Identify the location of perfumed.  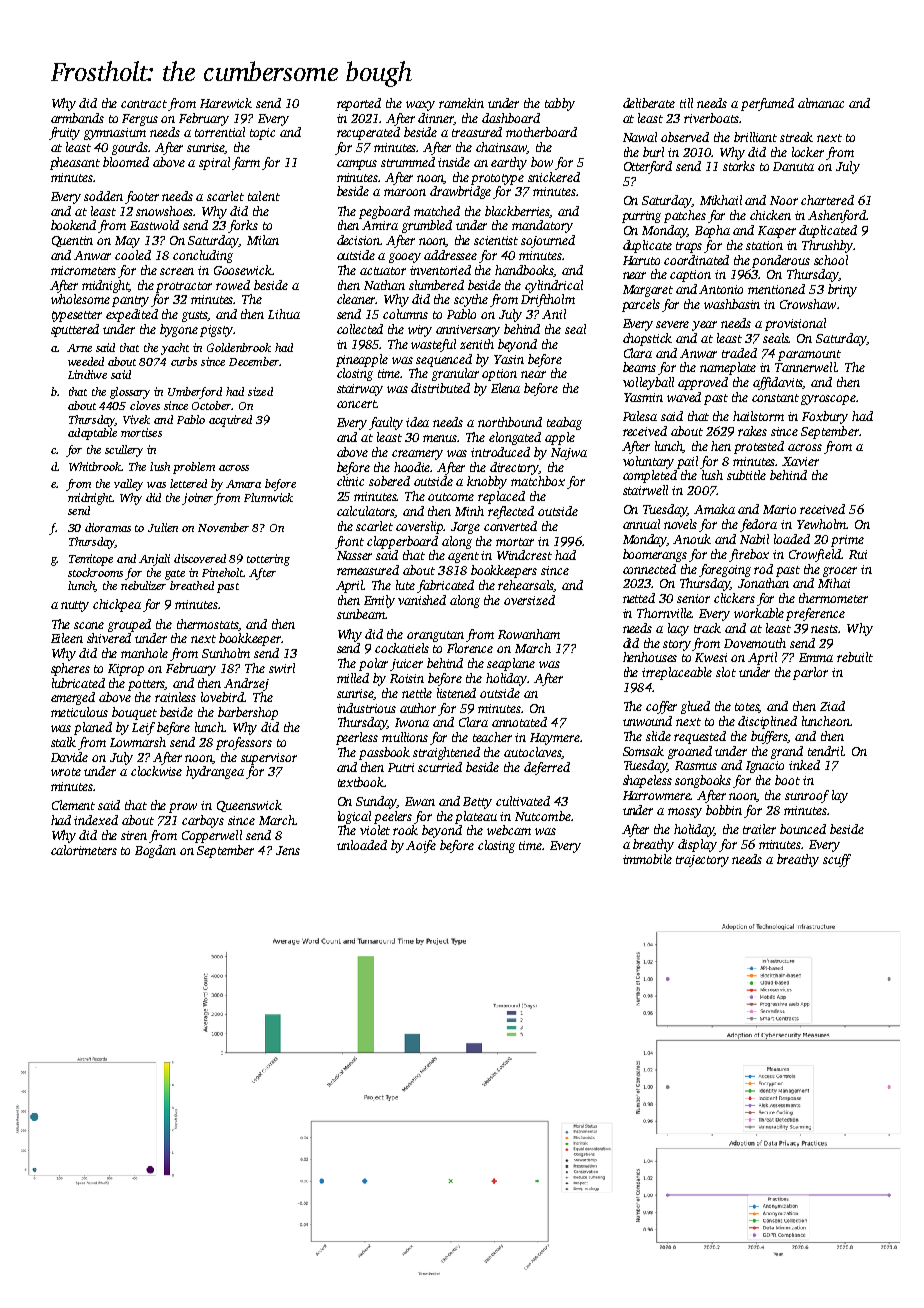
(767, 104).
